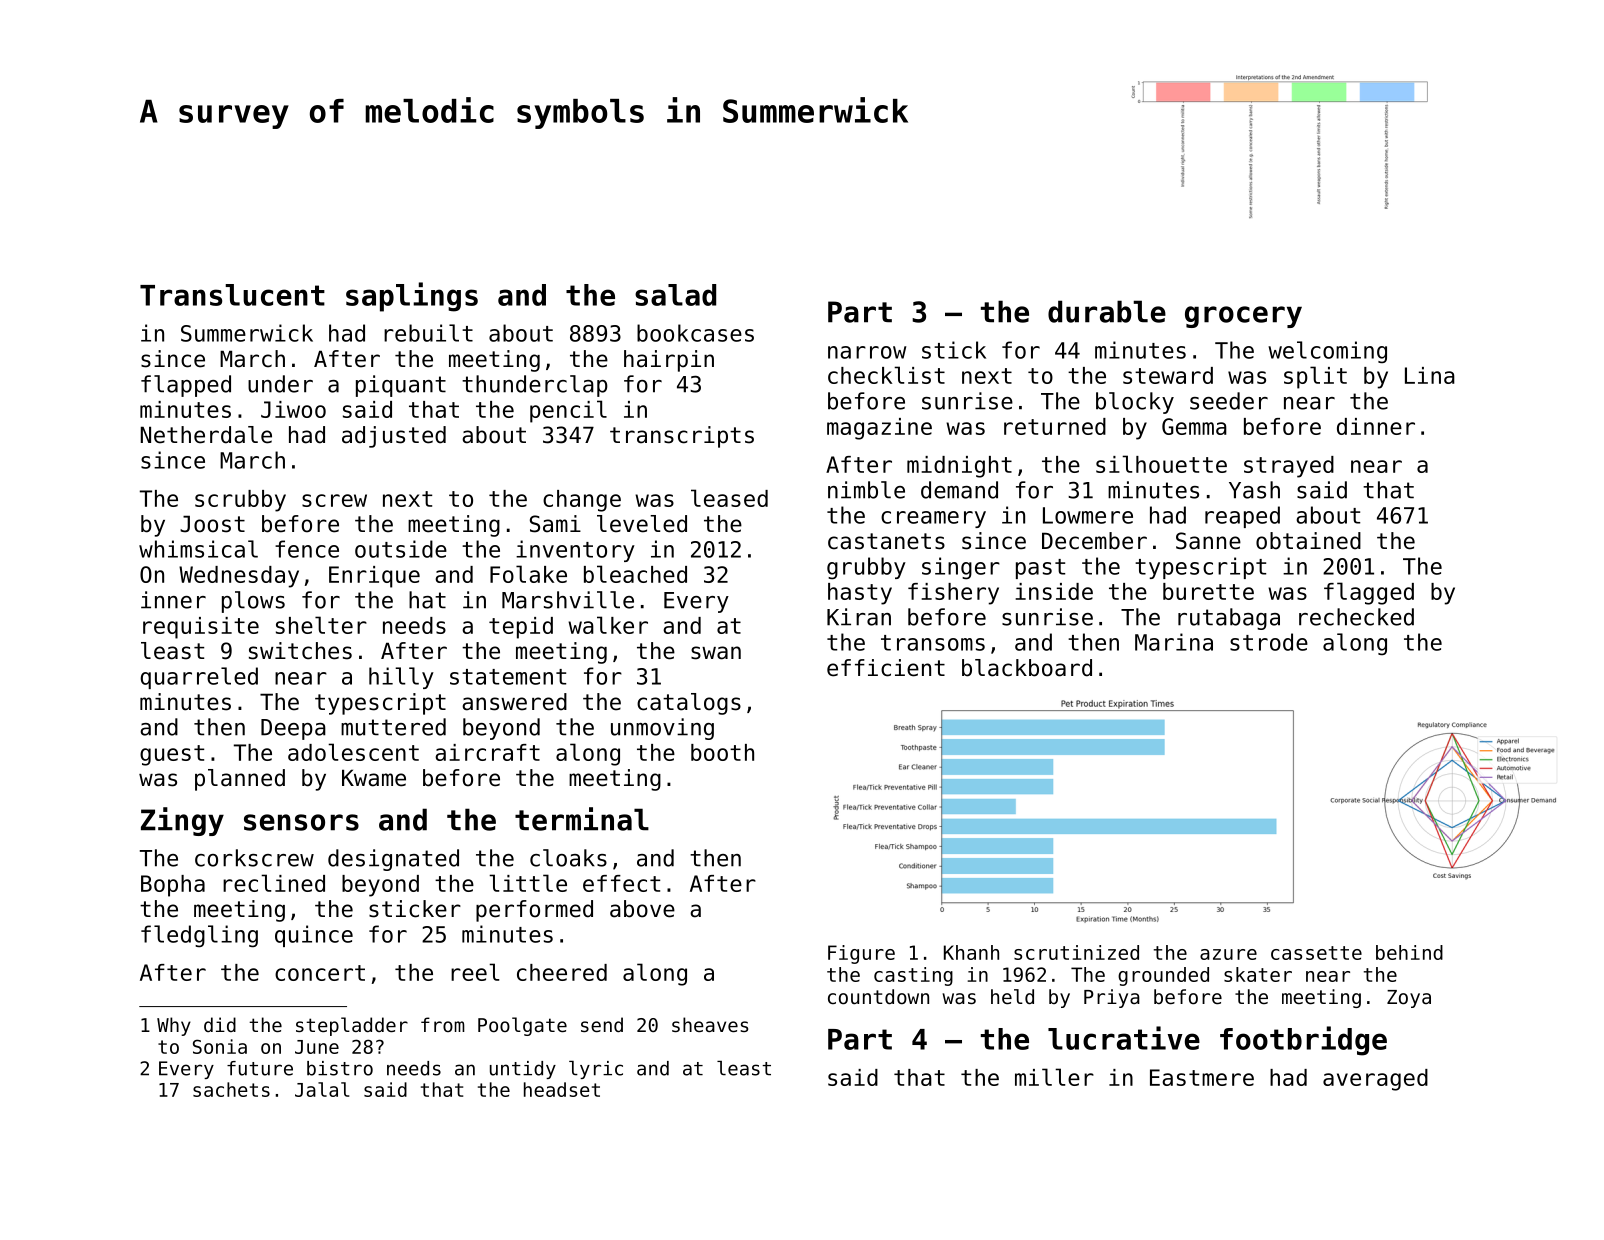 Image resolution: width=1604 pixels, height=1240 pixels. What do you see at coordinates (198, 549) in the document?
I see `whimsical` at bounding box center [198, 549].
